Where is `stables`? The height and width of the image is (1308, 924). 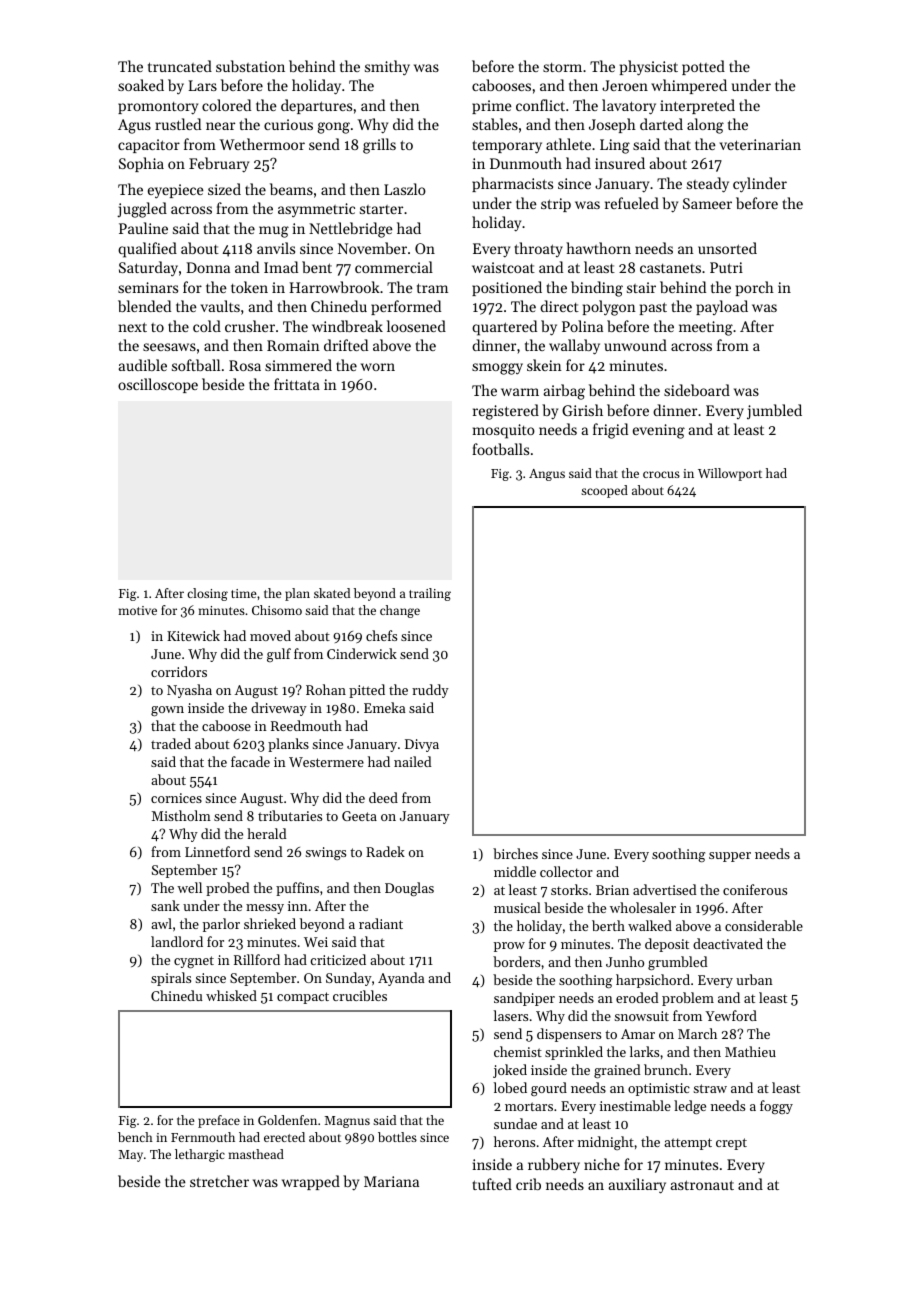 stables is located at coordinates (495, 124).
